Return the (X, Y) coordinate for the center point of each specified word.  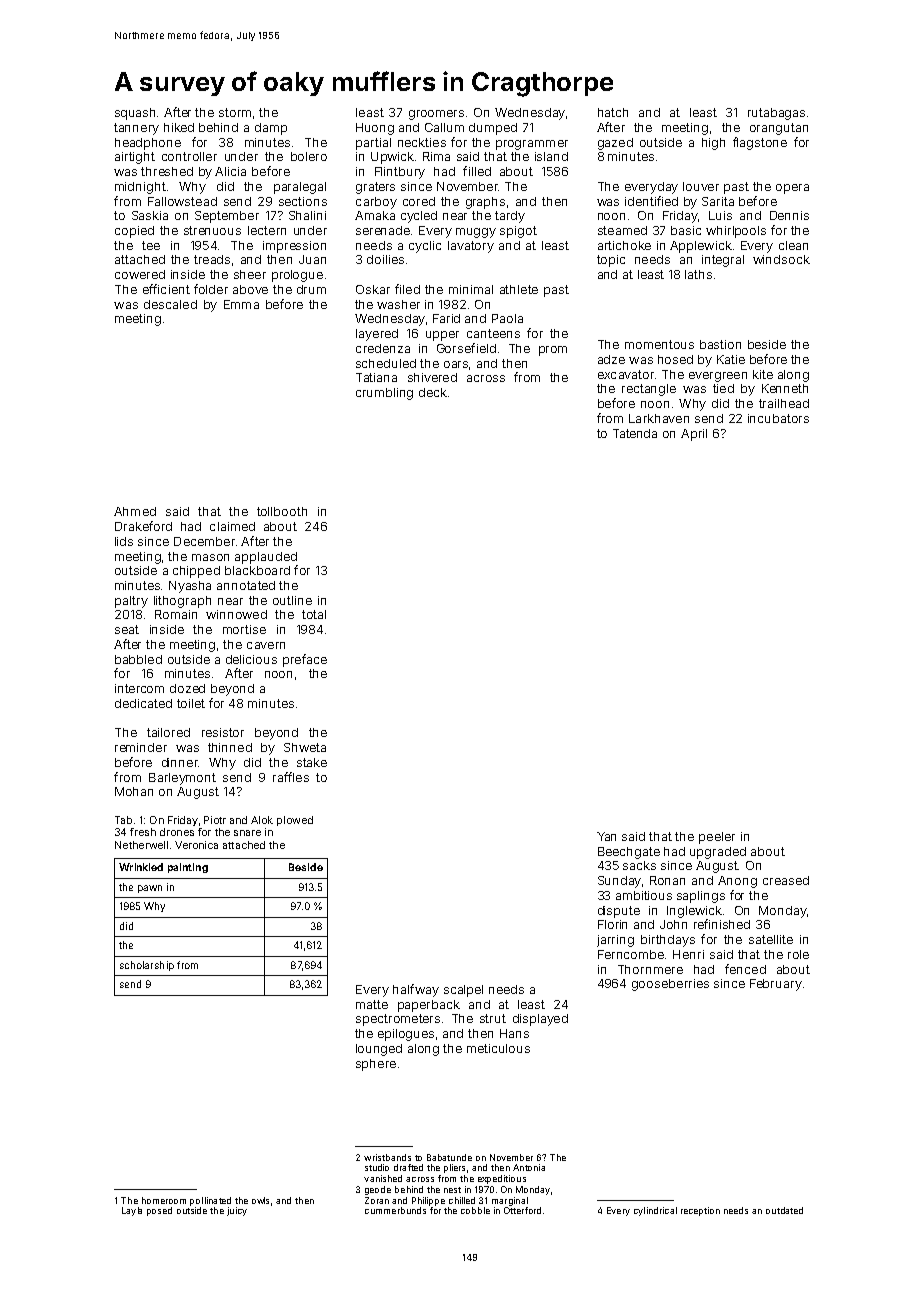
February (776, 985)
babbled (138, 659)
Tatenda (635, 433)
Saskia (150, 215)
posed (159, 1211)
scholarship (147, 966)
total (314, 614)
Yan (606, 836)
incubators (778, 418)
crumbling (384, 394)
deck (433, 392)
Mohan (134, 791)
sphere (376, 1065)
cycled (419, 217)
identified (651, 201)
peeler (717, 838)
